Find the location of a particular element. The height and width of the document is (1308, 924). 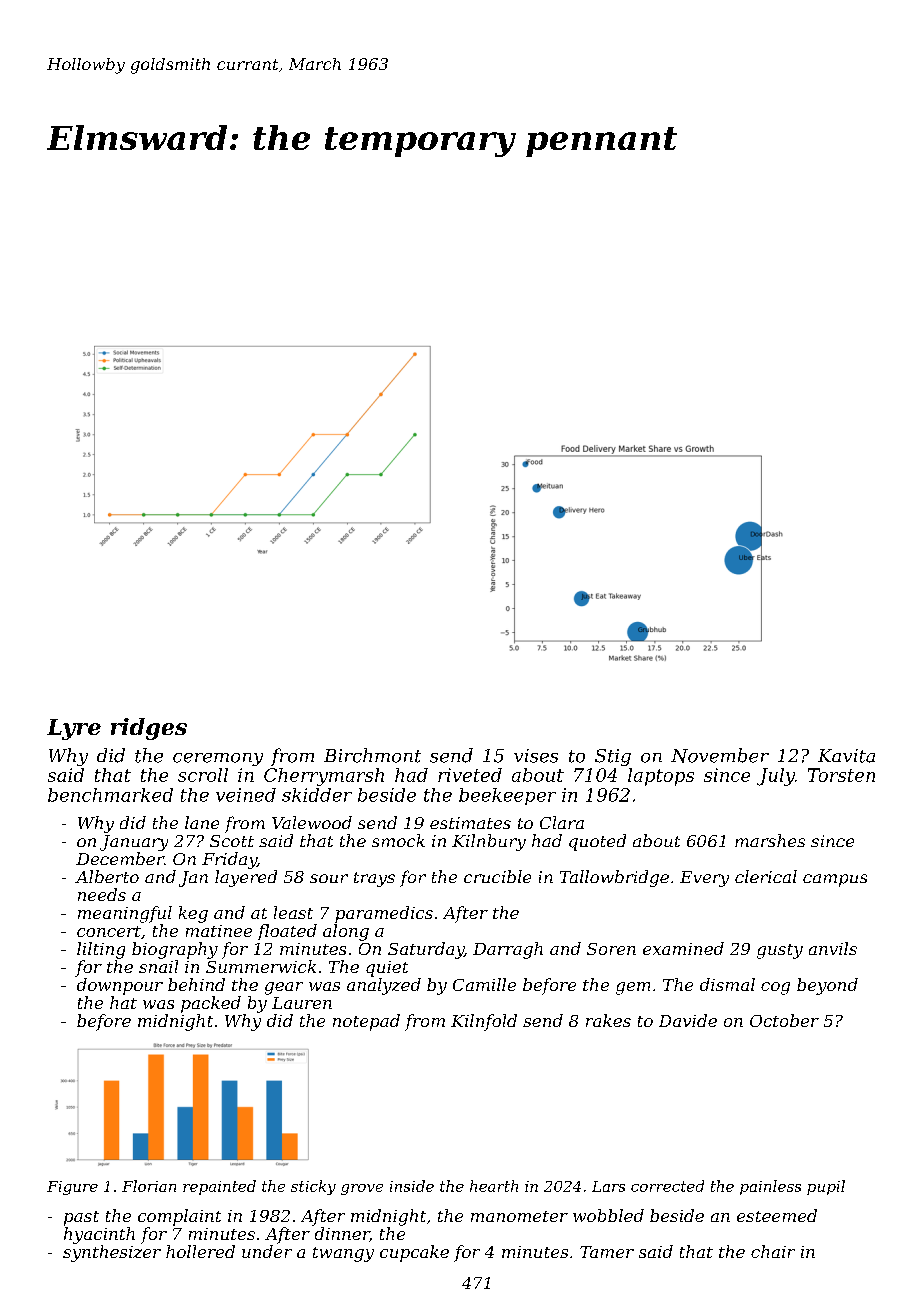

Davide is located at coordinates (688, 1020).
